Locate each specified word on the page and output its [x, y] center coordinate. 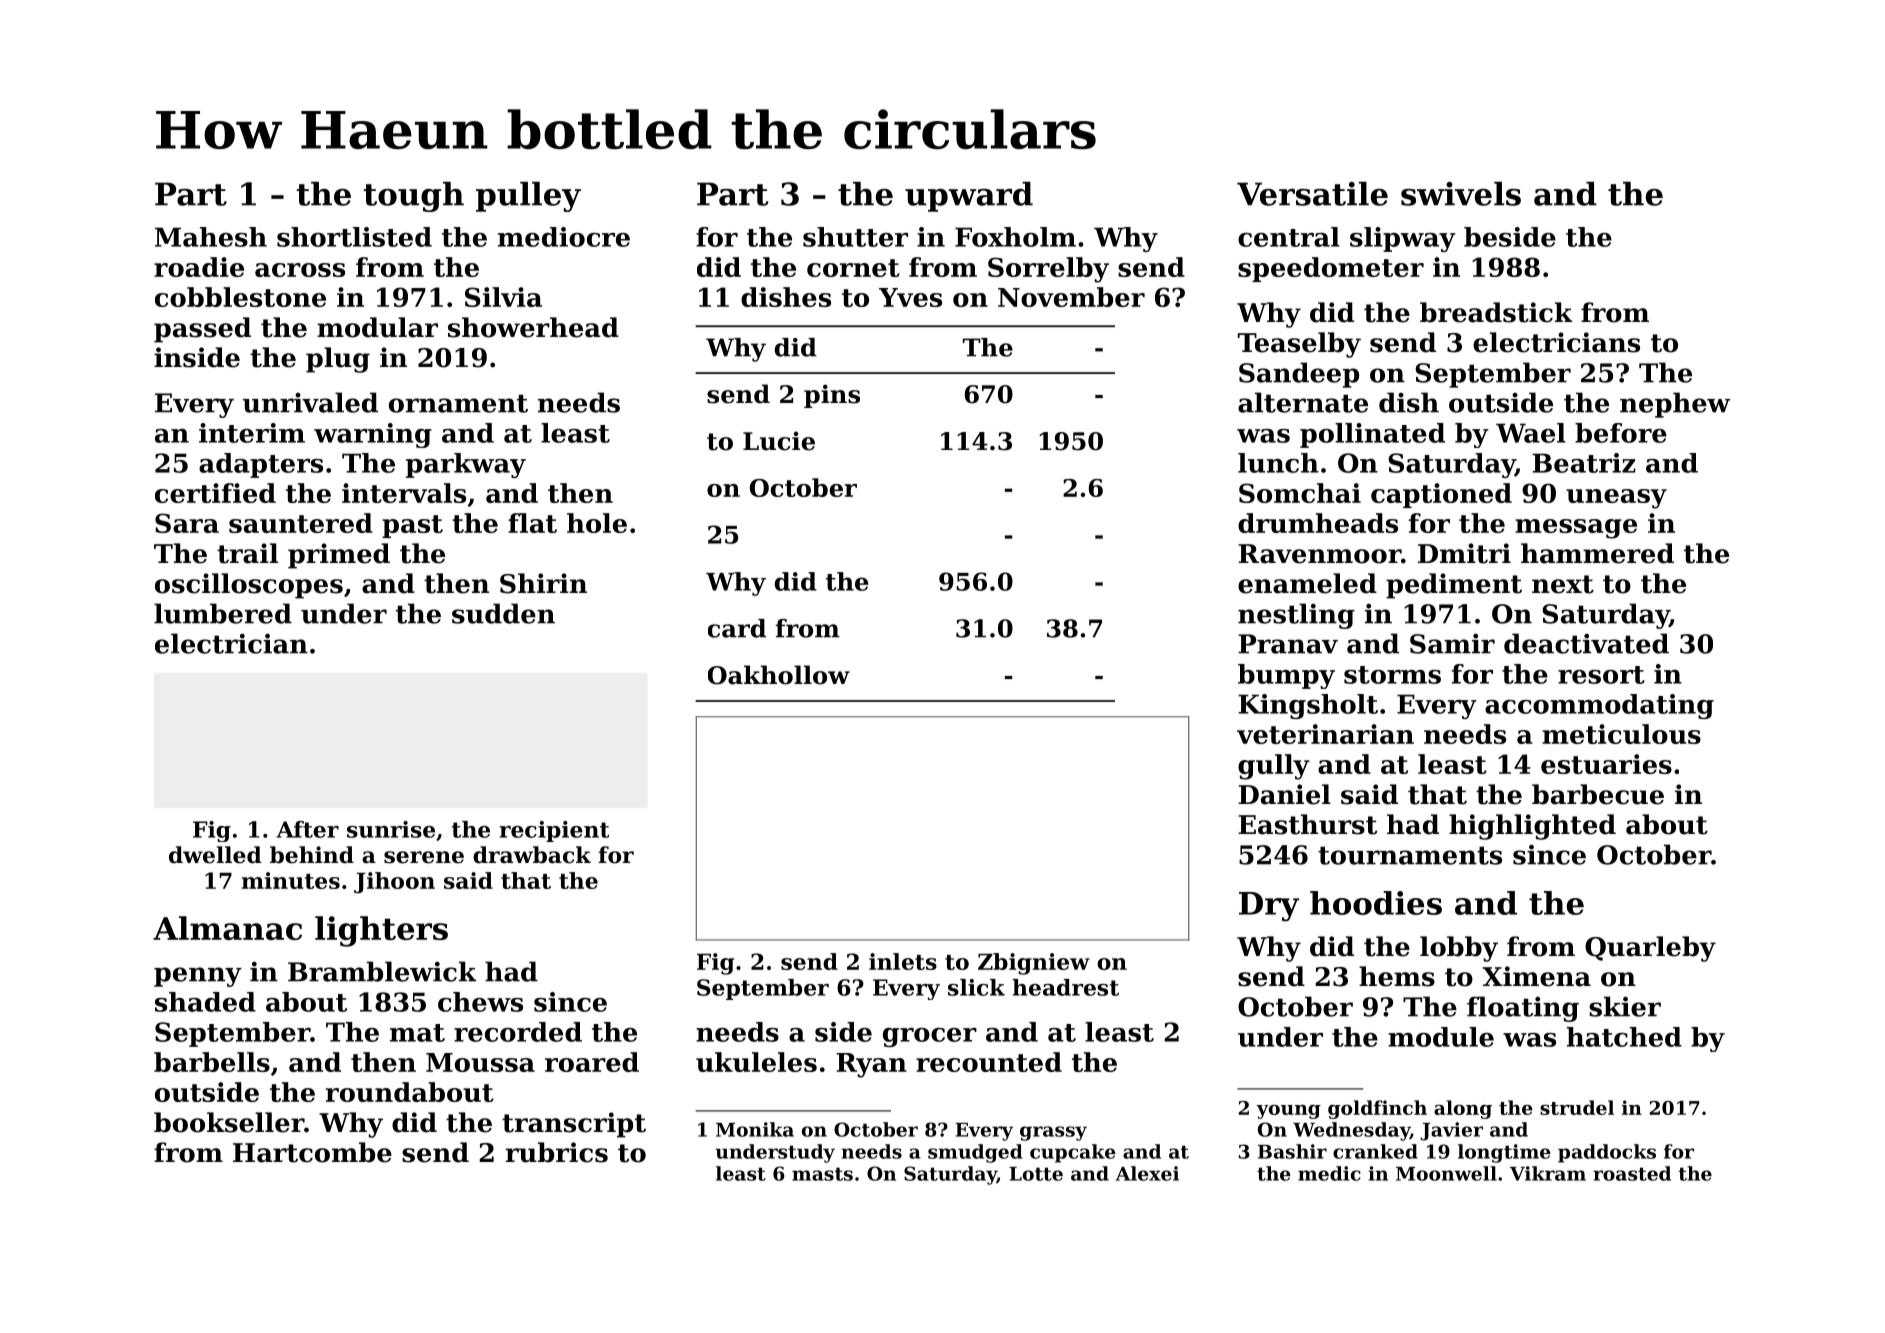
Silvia [503, 297]
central [1289, 237]
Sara [187, 523]
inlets [903, 961]
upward [969, 197]
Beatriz [1584, 463]
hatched [1624, 1037]
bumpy [1286, 676]
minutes [291, 880]
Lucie [779, 441]
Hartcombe [312, 1152]
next [1563, 584]
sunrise [391, 829]
